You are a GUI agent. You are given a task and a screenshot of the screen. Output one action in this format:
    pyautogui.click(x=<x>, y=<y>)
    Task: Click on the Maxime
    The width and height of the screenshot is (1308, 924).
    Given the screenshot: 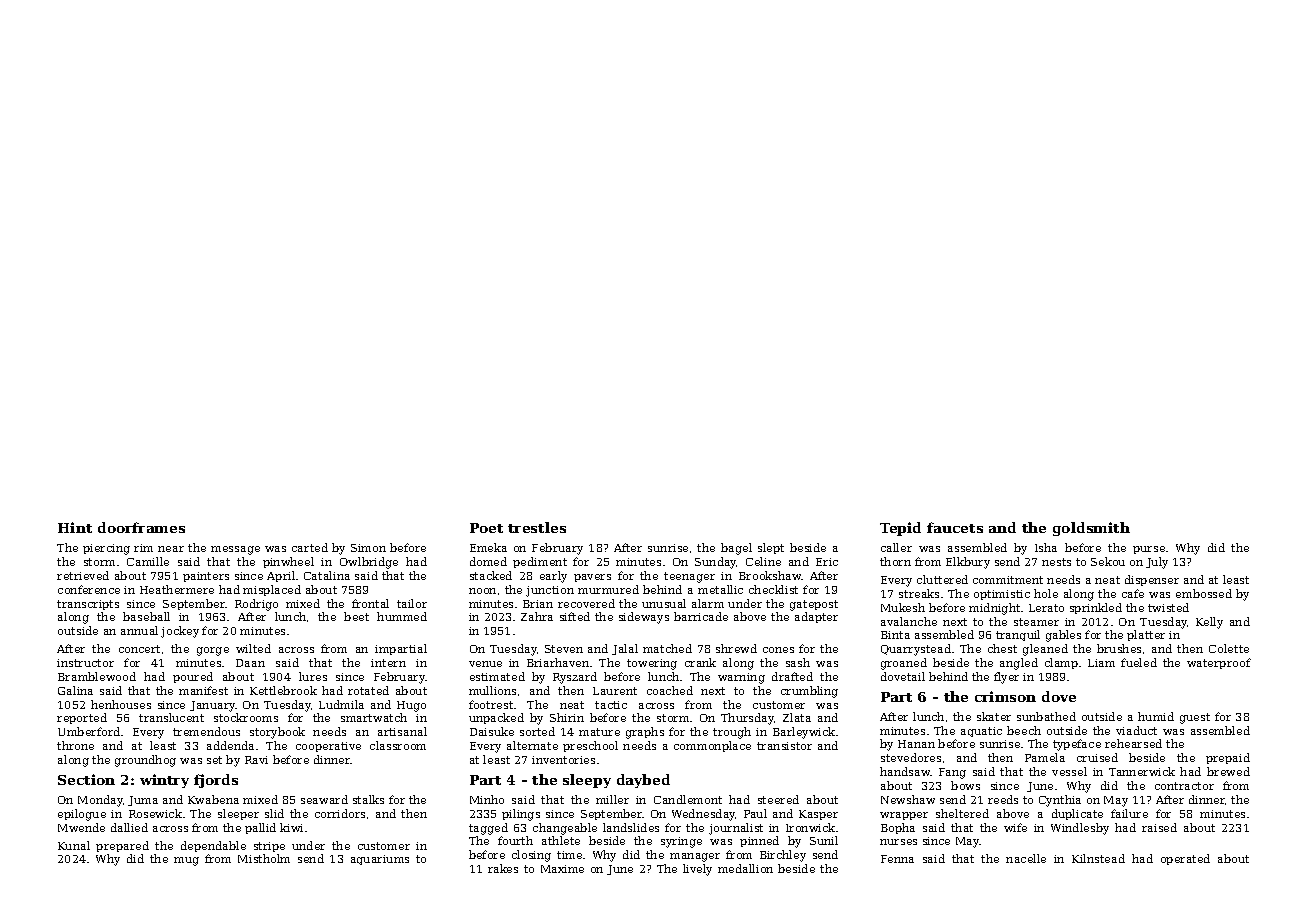 What is the action you would take?
    pyautogui.click(x=562, y=869)
